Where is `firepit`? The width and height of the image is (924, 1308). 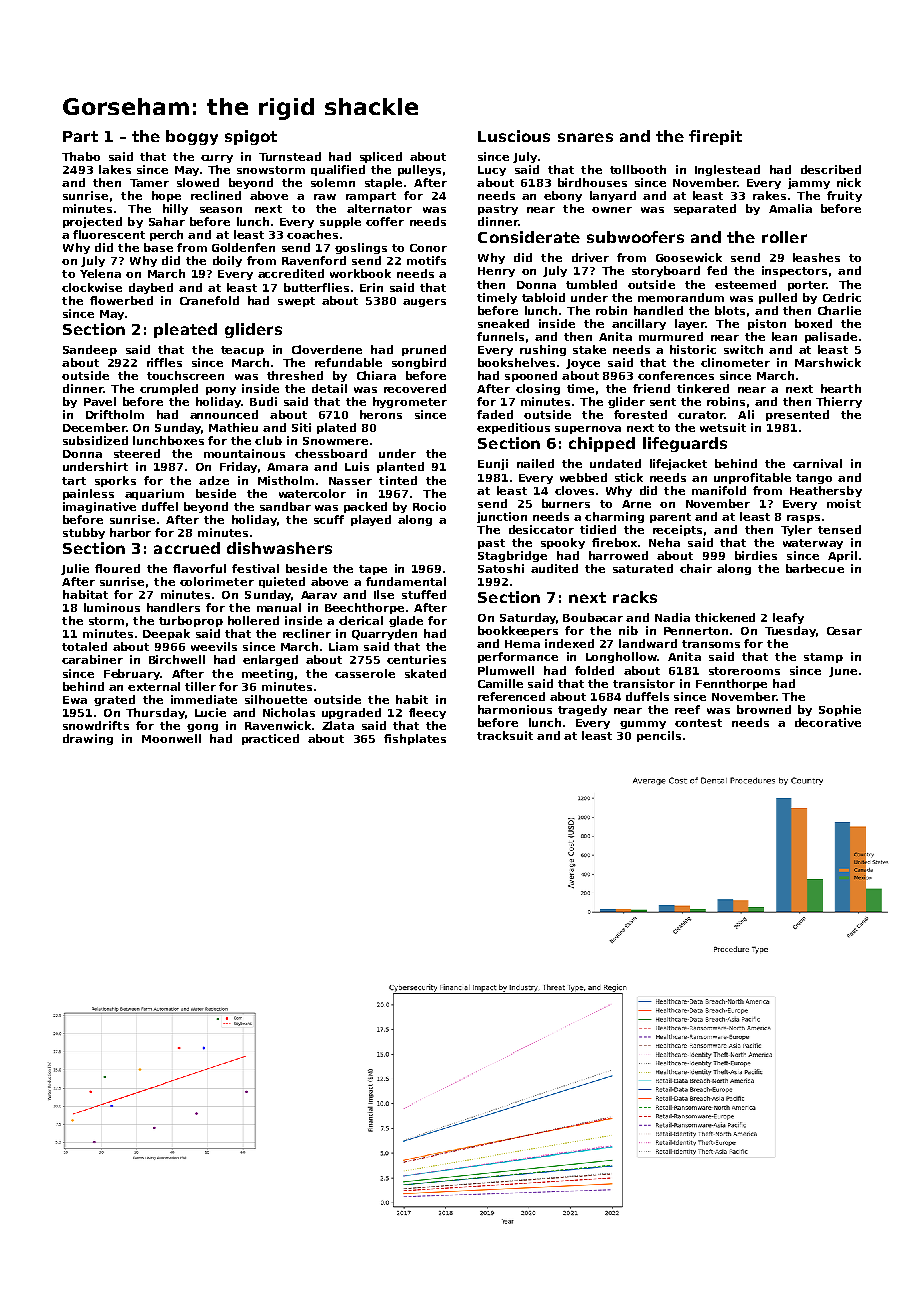
firepit is located at coordinates (715, 137).
